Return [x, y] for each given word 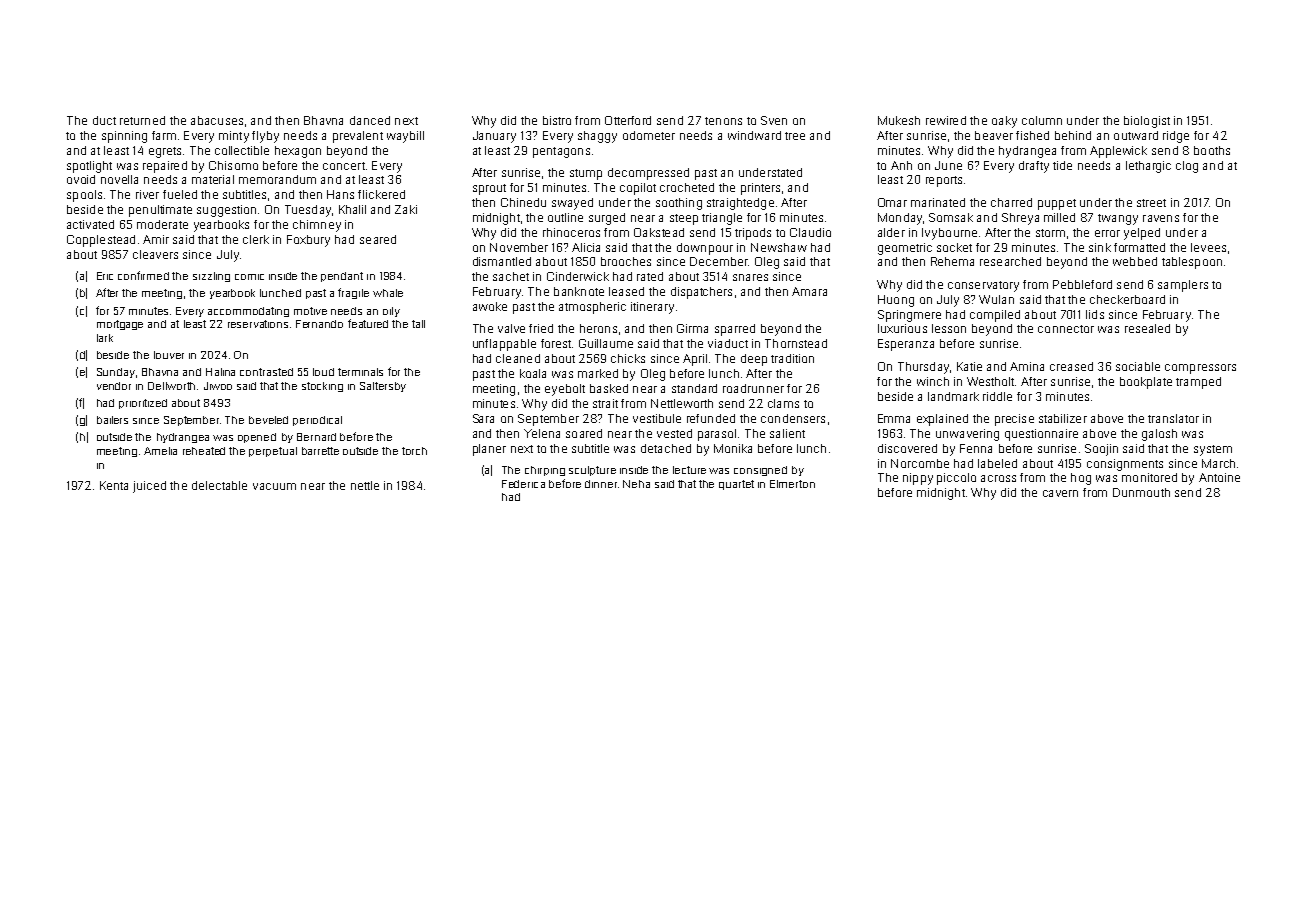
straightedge [740, 204]
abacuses [217, 120]
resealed [1147, 328]
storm [1050, 233]
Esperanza [906, 345]
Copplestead [101, 241]
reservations [258, 324]
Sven [774, 120]
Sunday [116, 373]
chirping [545, 471]
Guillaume [606, 343]
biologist [1147, 122]
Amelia [160, 451]
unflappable [504, 345]
